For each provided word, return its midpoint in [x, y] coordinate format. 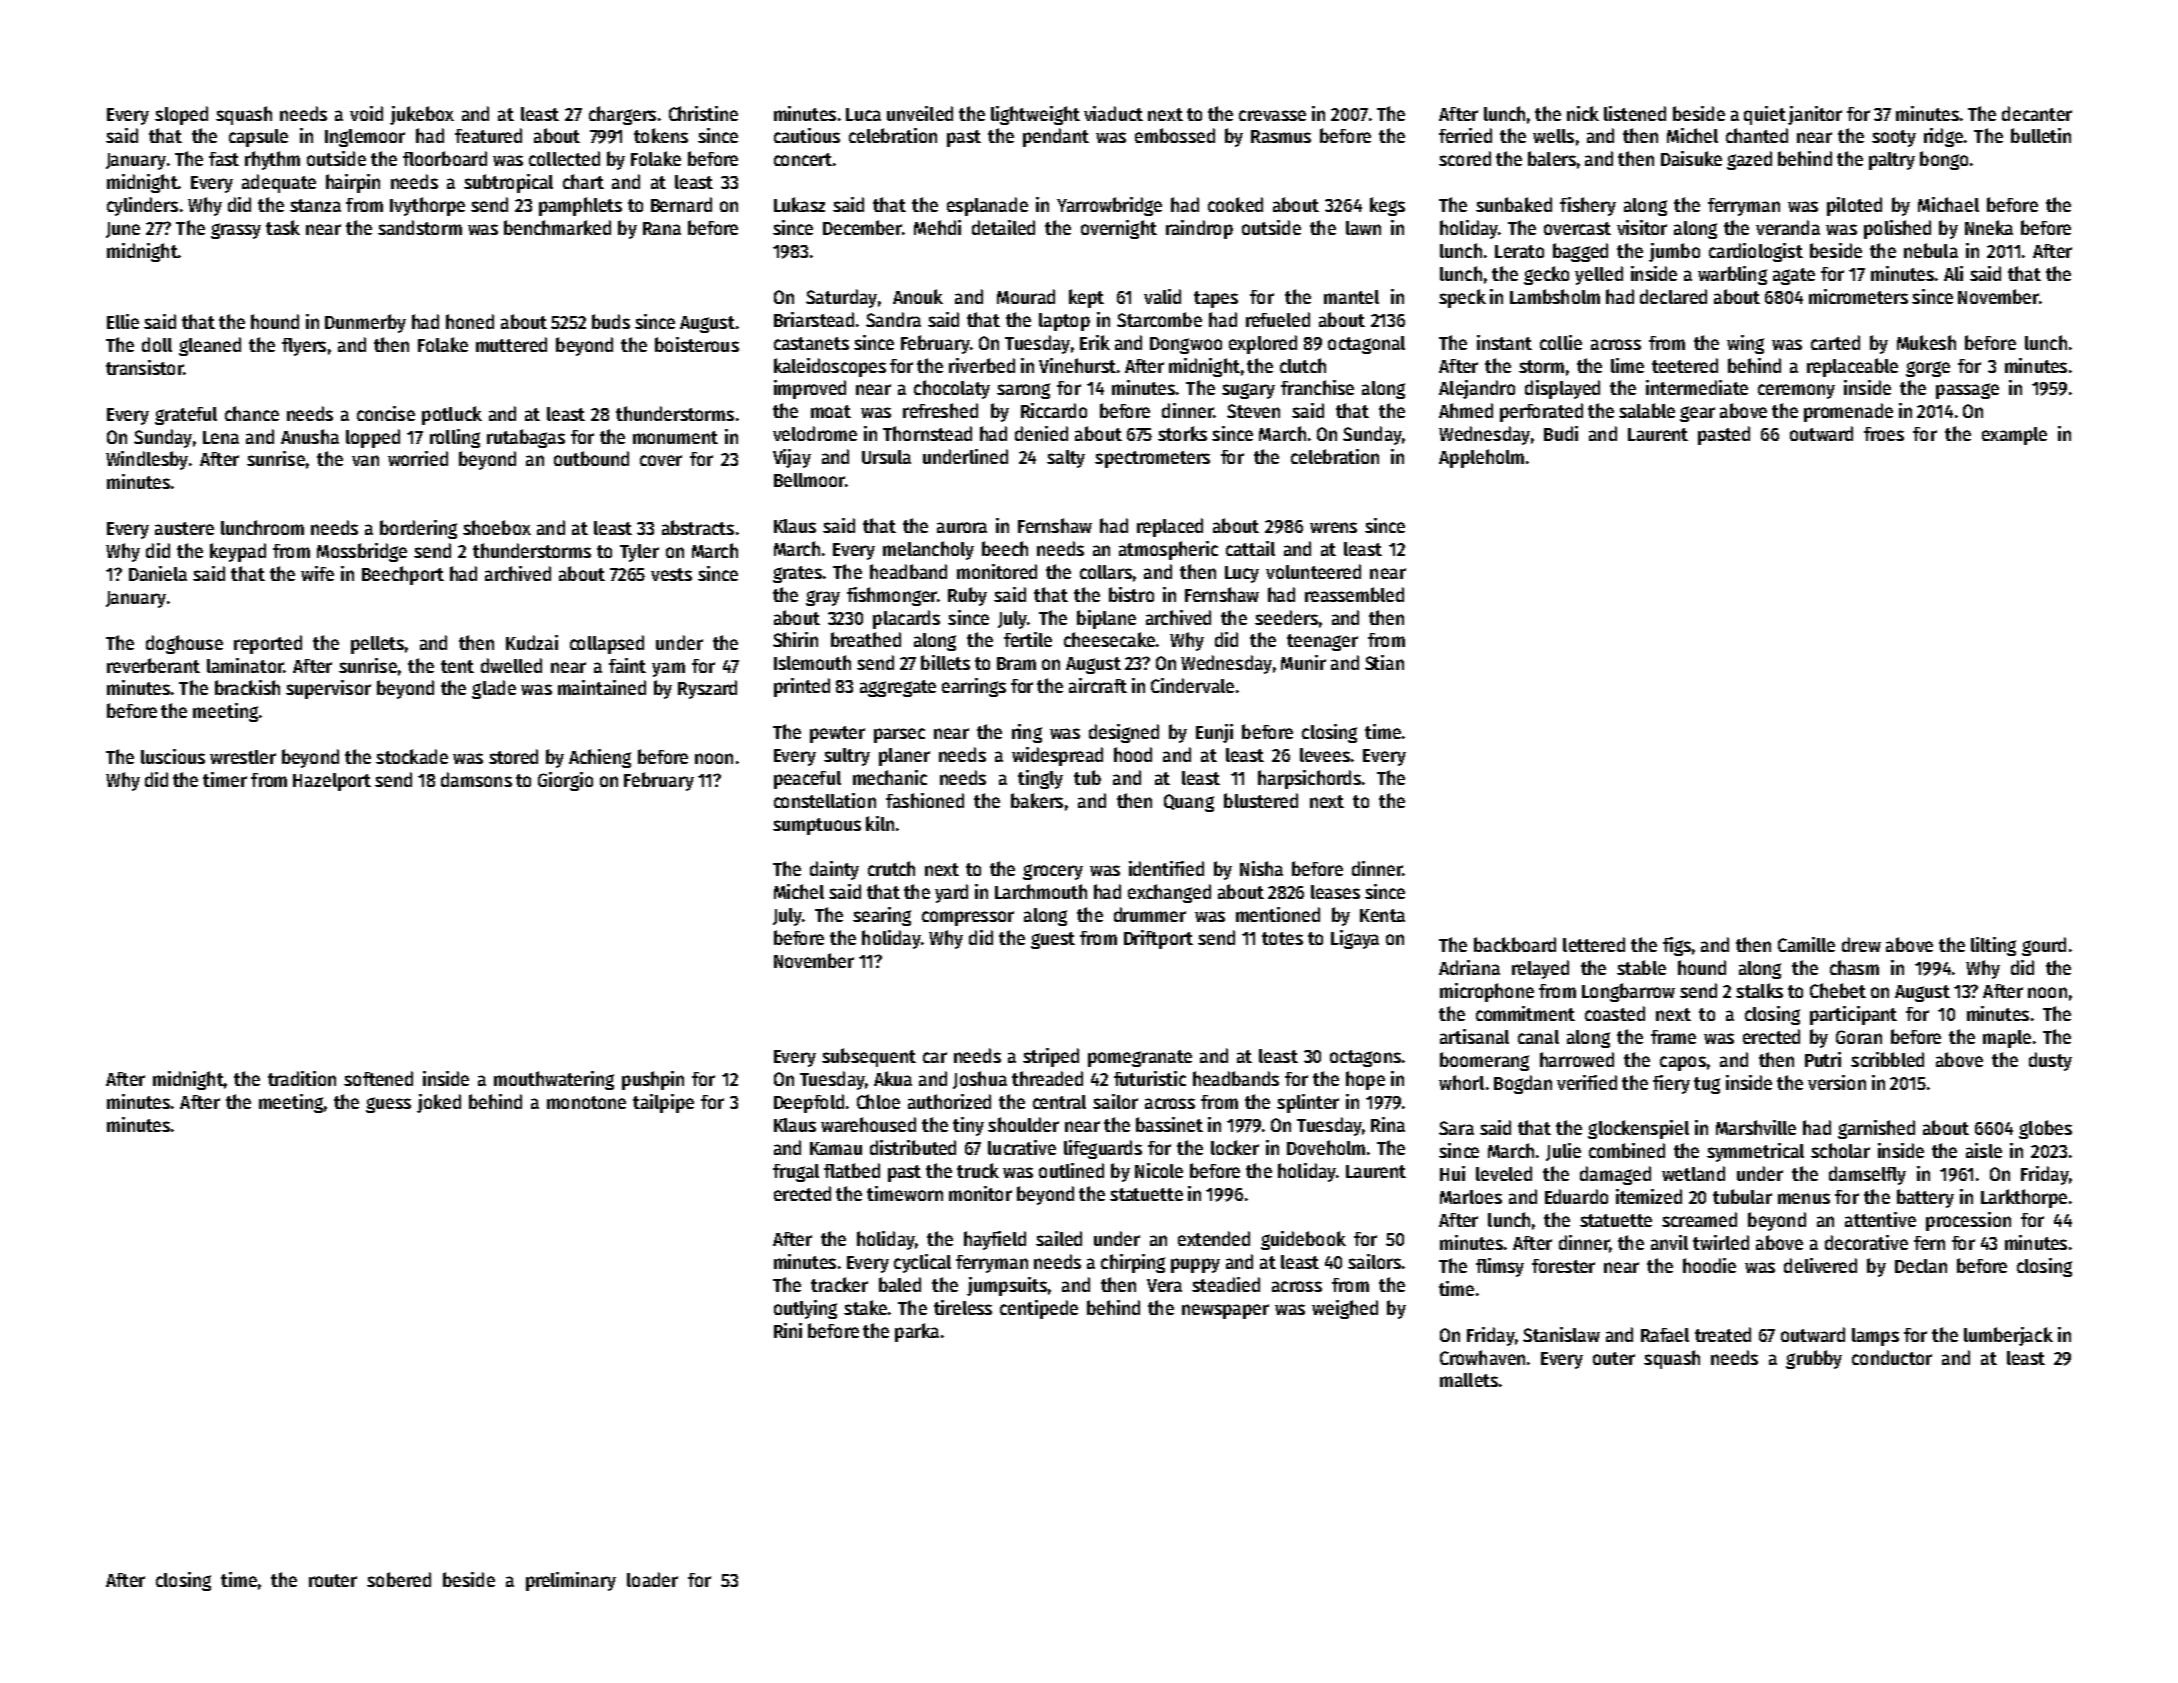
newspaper [1225, 1311]
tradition [302, 1078]
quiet [1765, 115]
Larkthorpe [2024, 1198]
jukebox [422, 115]
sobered [399, 1579]
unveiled [920, 113]
